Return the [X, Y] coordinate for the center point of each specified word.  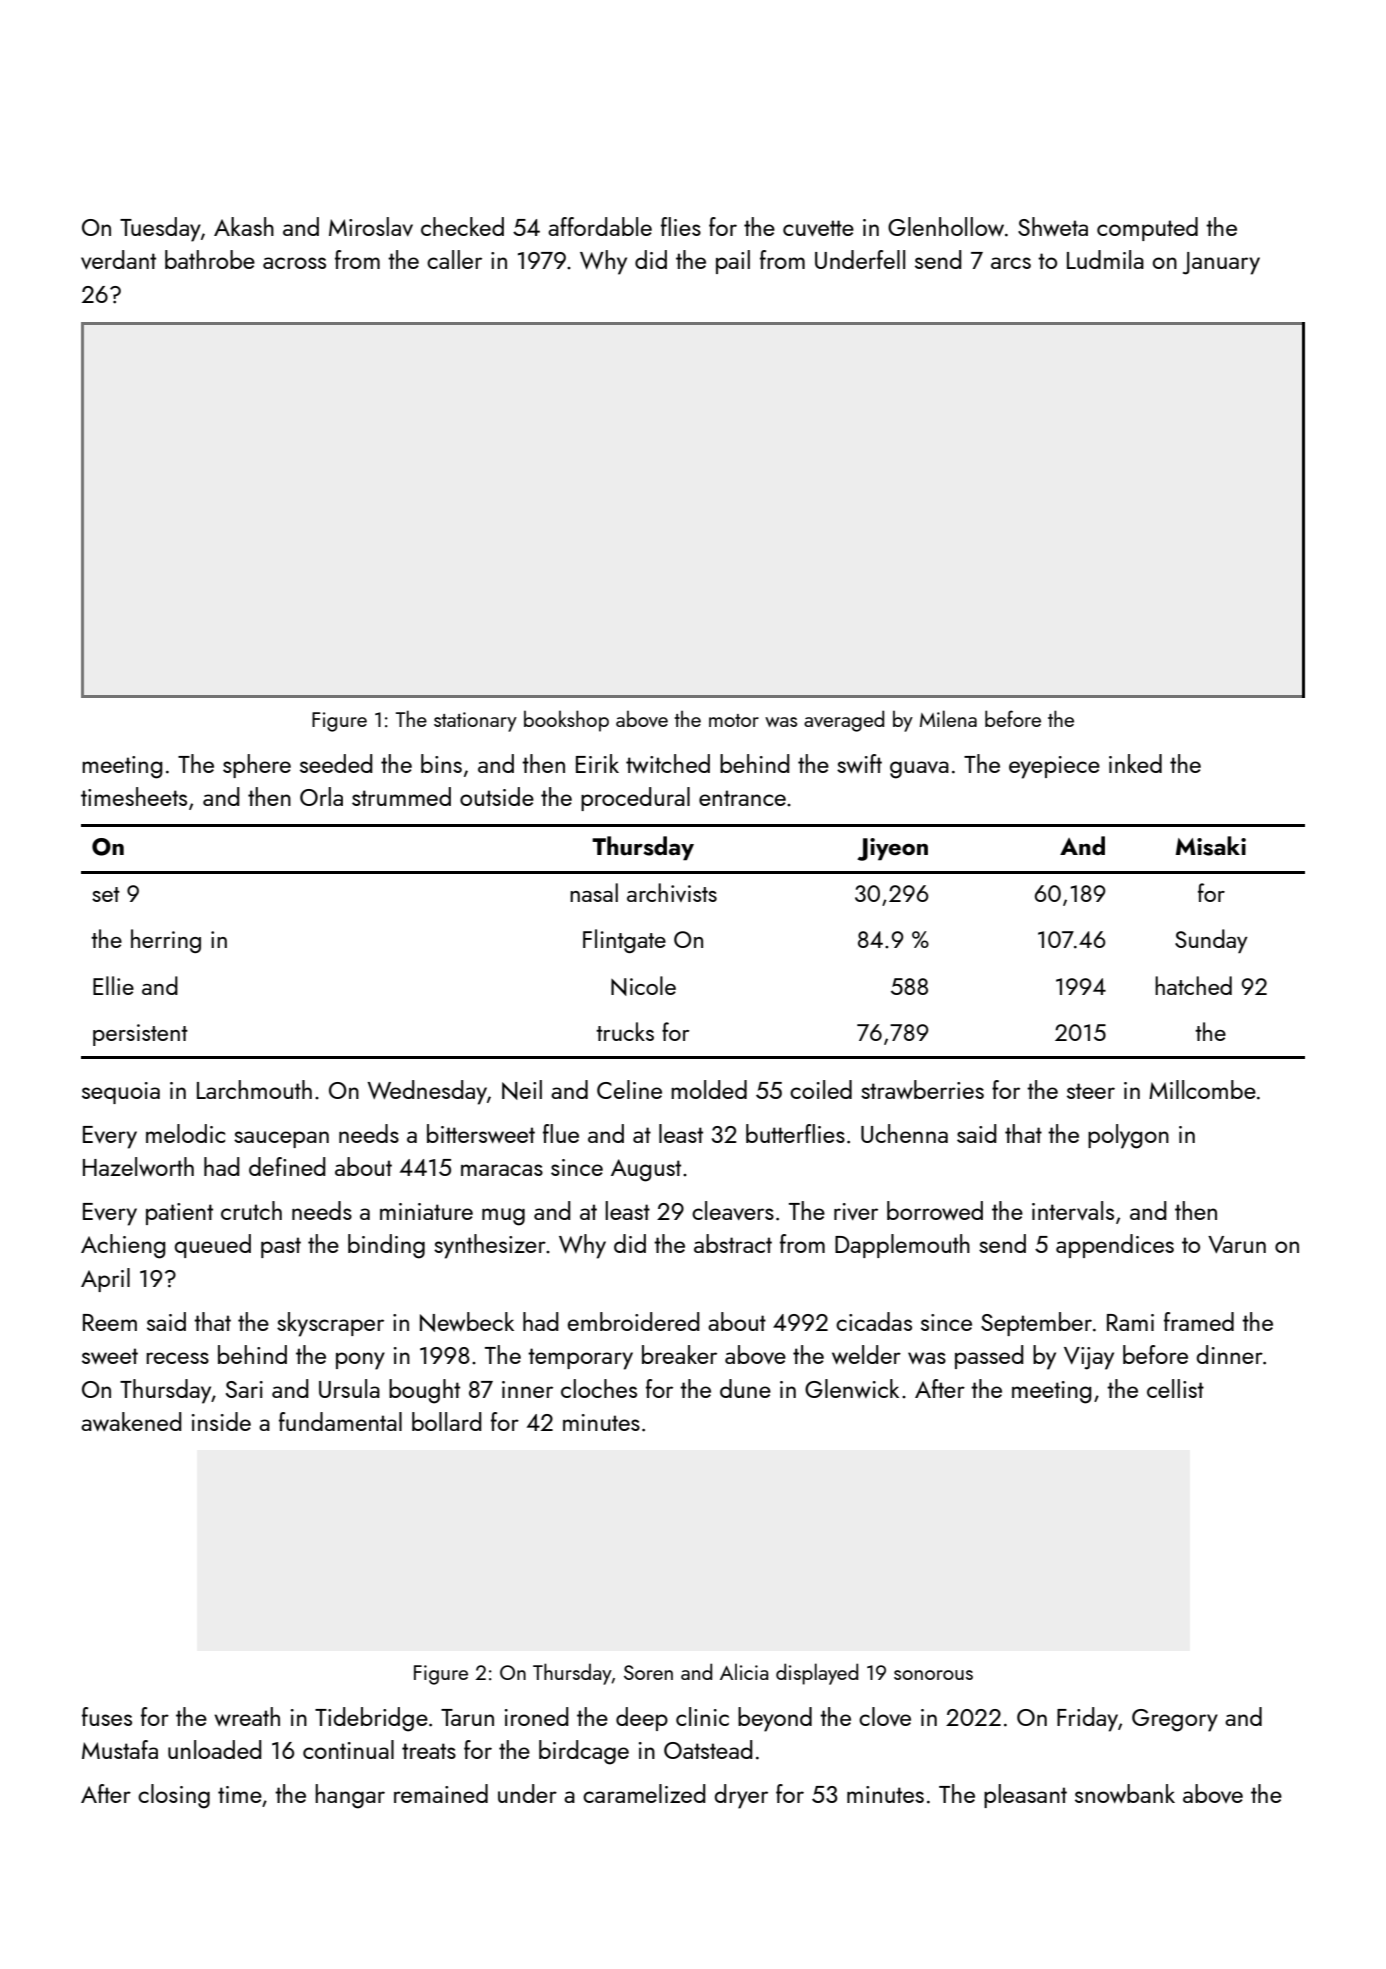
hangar [350, 1796]
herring [166, 941]
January [1221, 263]
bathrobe [210, 259]
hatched [1193, 985]
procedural [635, 799]
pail [733, 262]
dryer [741, 1796]
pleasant [1025, 1796]
